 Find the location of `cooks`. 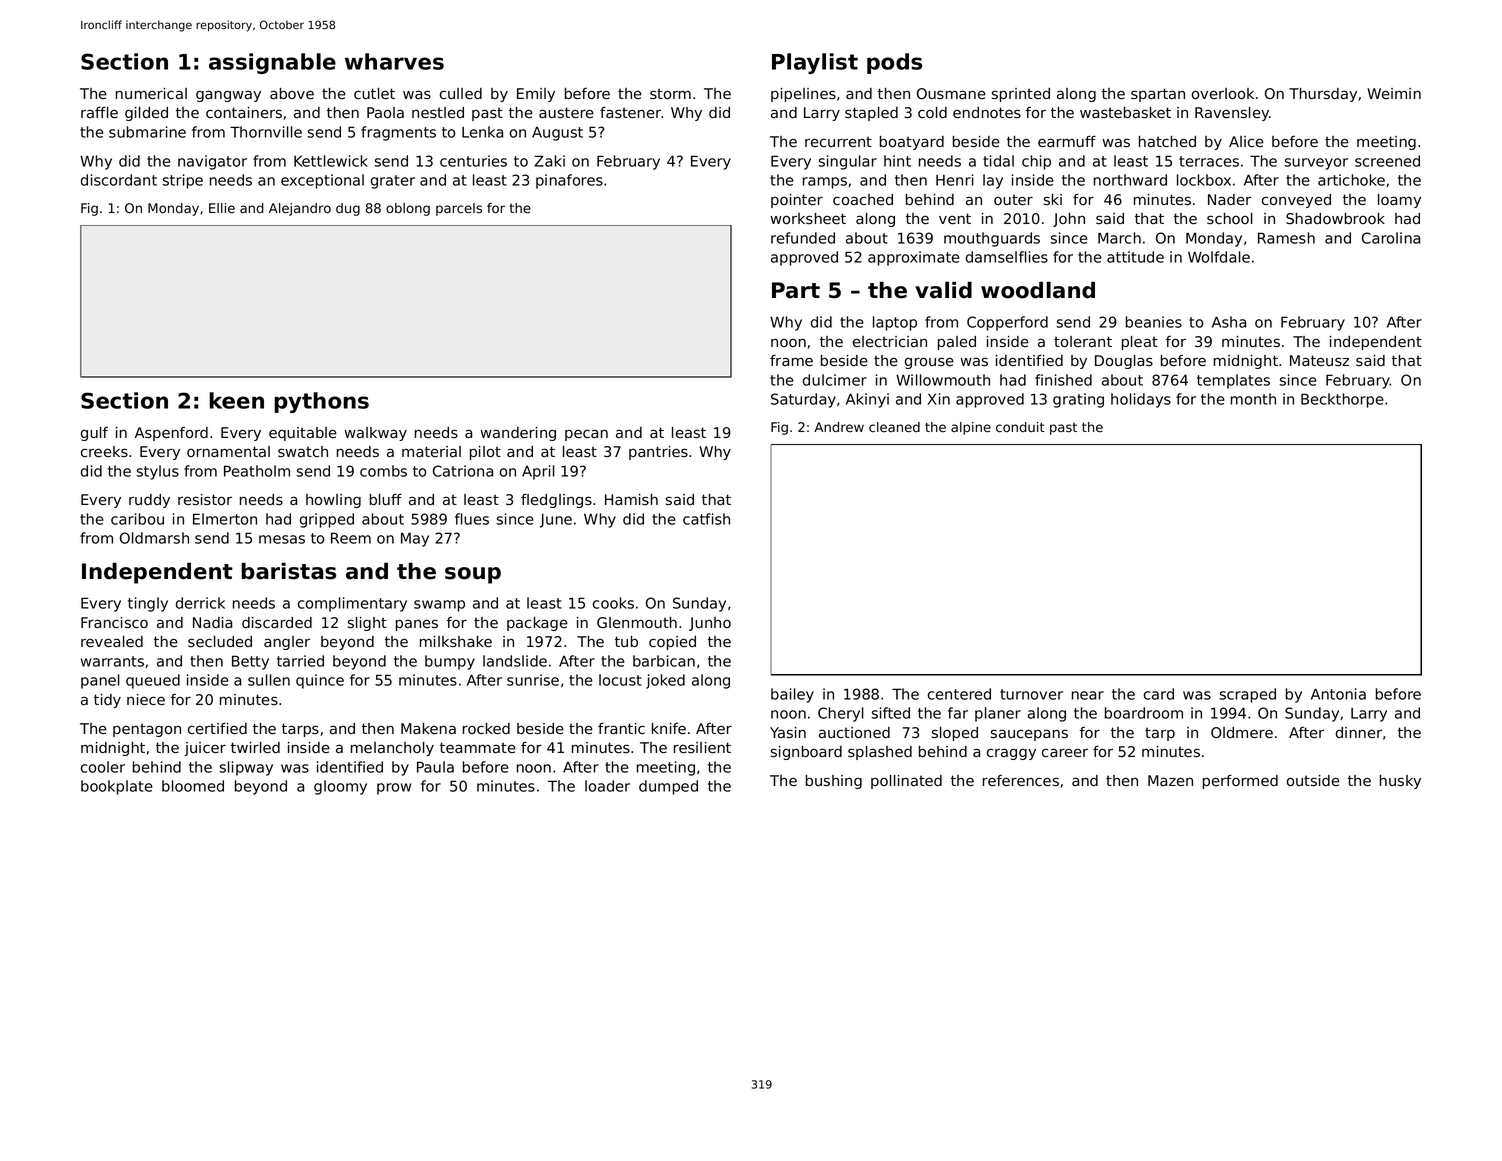

cooks is located at coordinates (613, 603).
